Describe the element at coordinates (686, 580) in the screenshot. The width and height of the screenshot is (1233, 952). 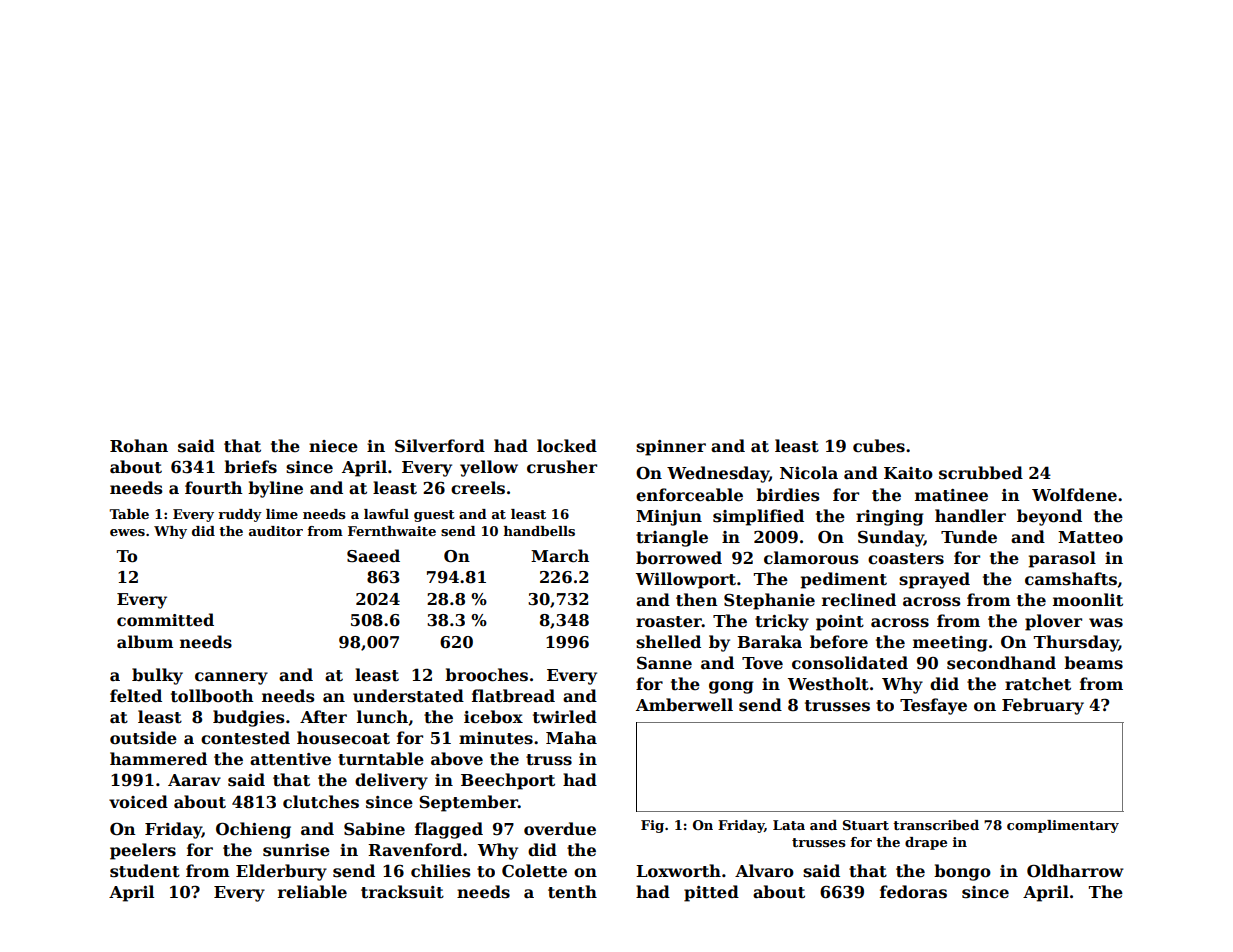
I see `Willowport` at that location.
